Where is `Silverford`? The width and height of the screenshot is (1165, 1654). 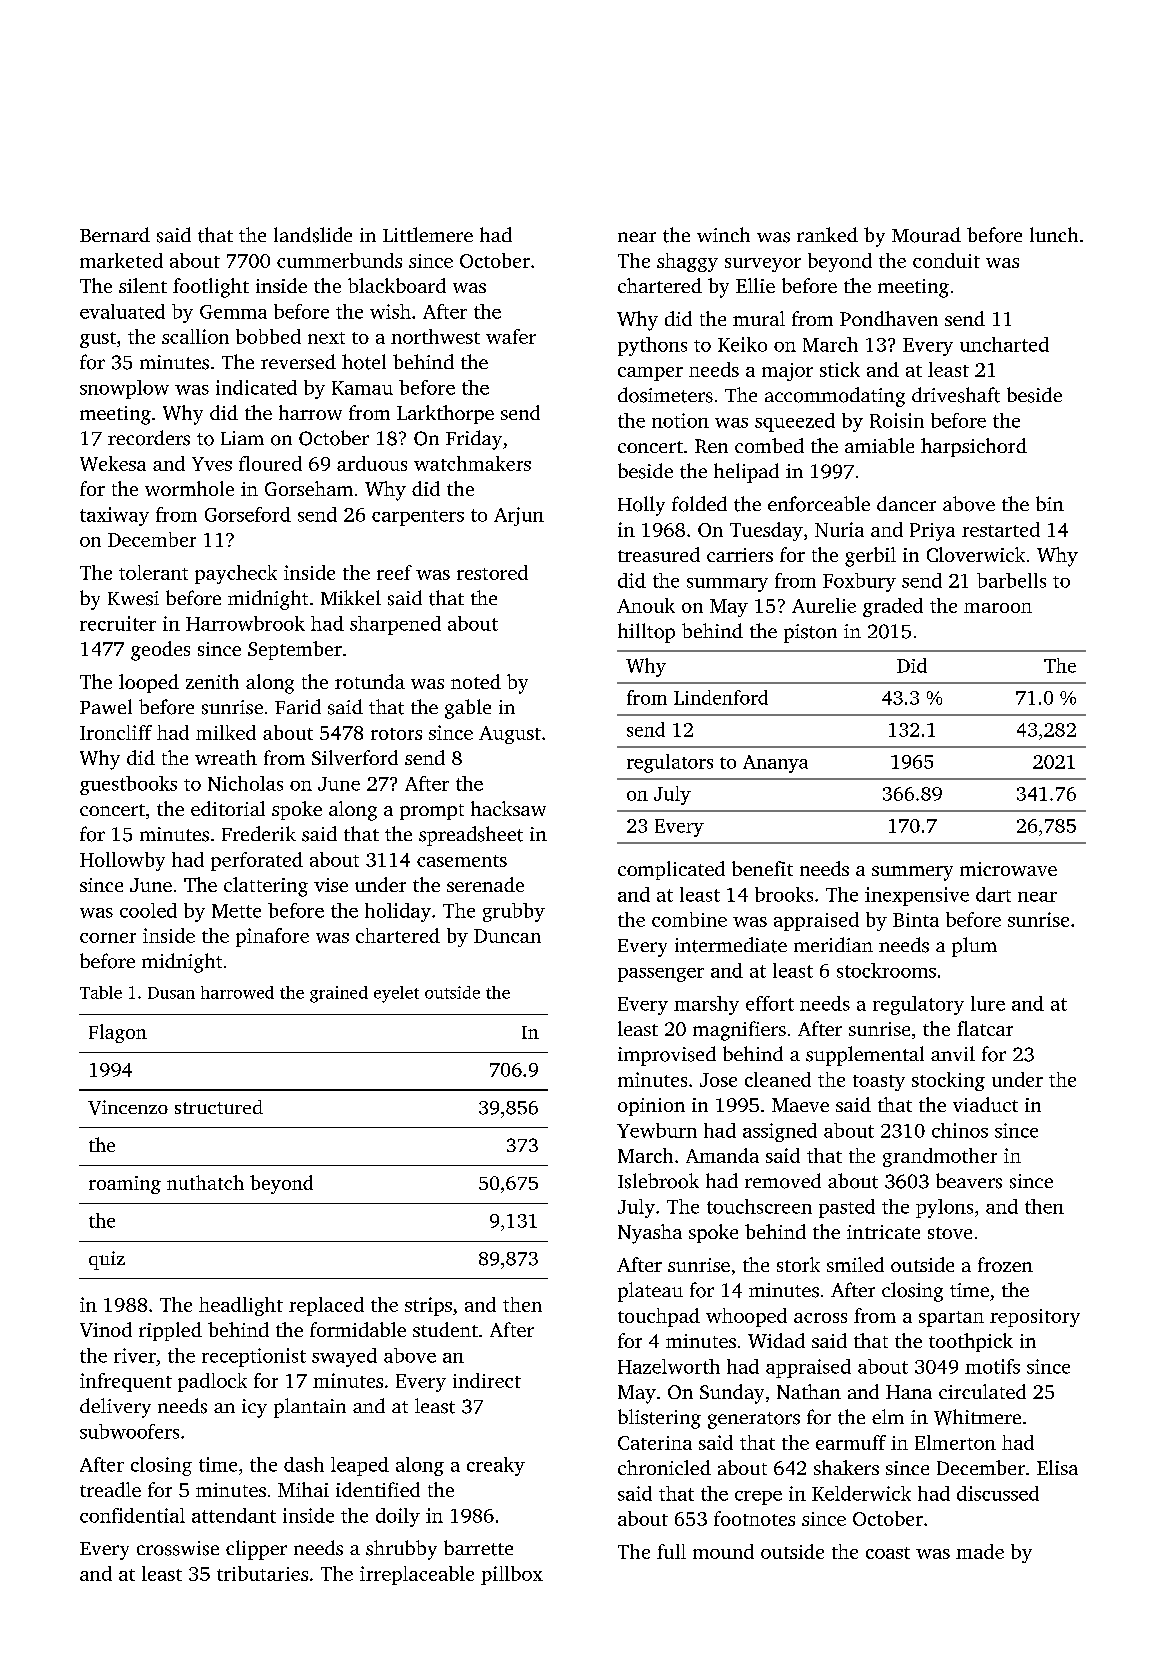
Silverford is located at coordinates (355, 757).
